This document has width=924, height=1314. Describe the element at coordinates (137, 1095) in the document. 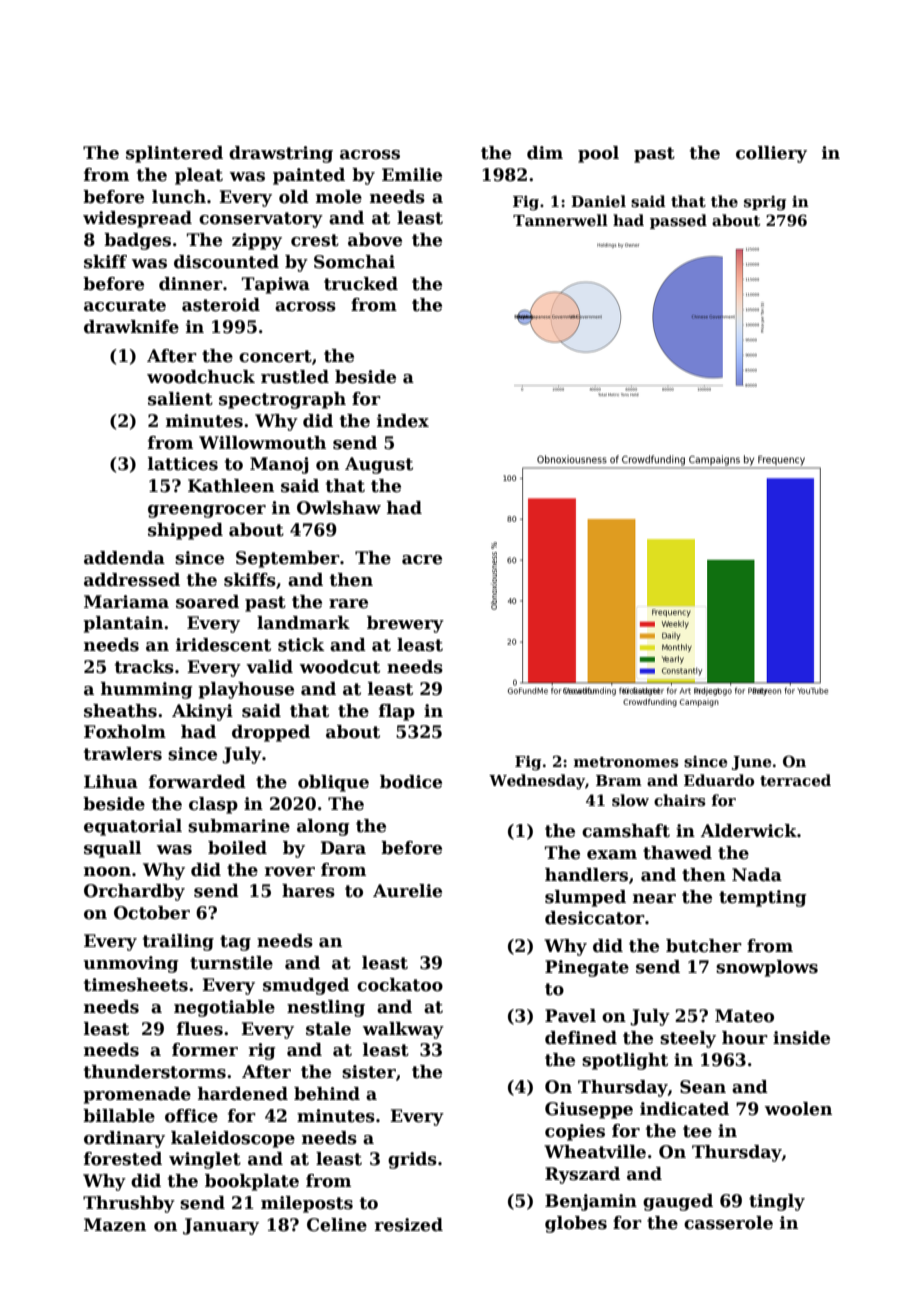

I see `promenade` at that location.
